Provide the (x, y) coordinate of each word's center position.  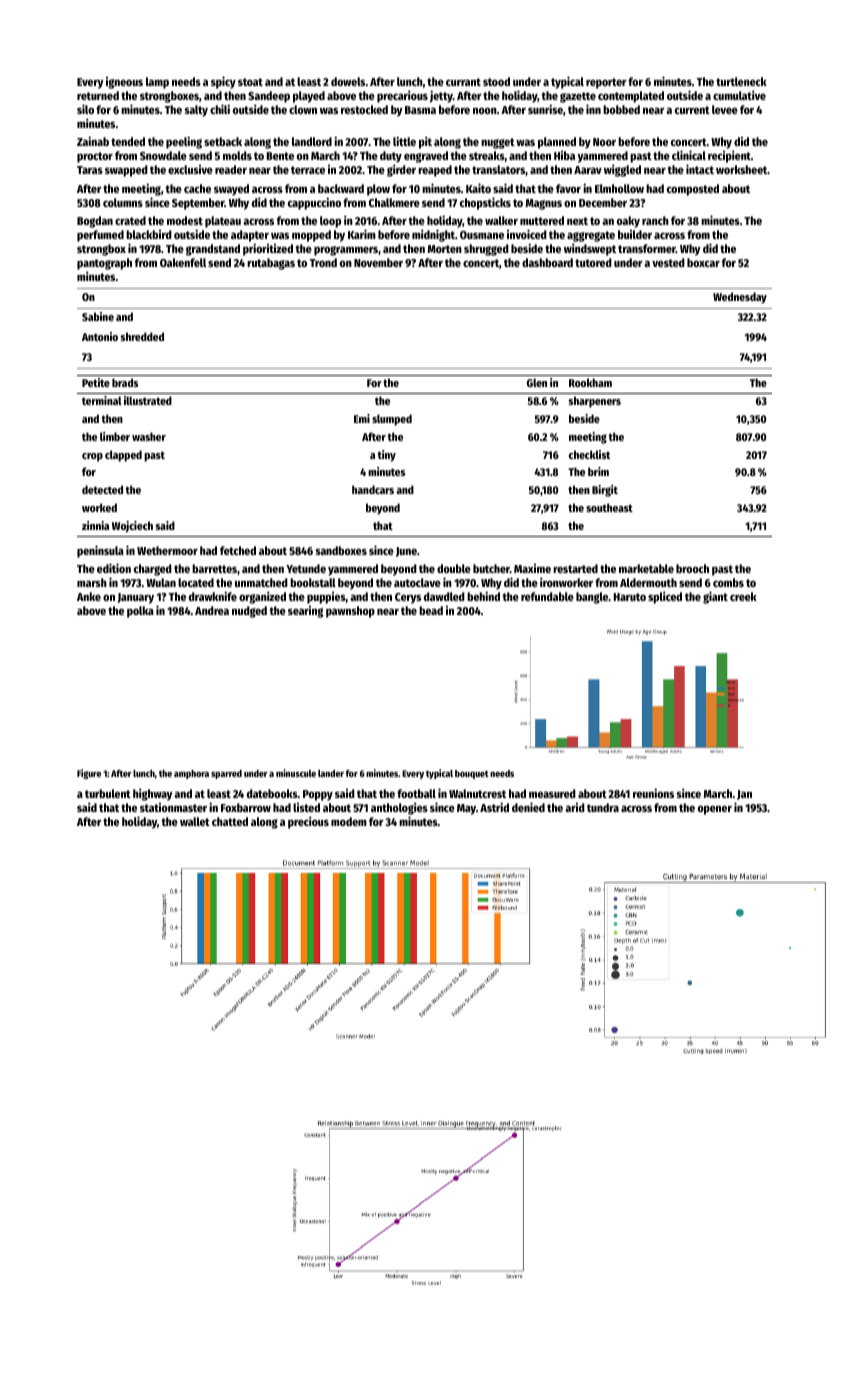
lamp (157, 83)
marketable (646, 568)
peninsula (100, 551)
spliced (665, 597)
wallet (195, 821)
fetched (238, 550)
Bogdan (95, 222)
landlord (312, 141)
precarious (402, 96)
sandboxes (341, 550)
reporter (606, 83)
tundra (603, 807)
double (454, 568)
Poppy (318, 795)
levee (725, 109)
